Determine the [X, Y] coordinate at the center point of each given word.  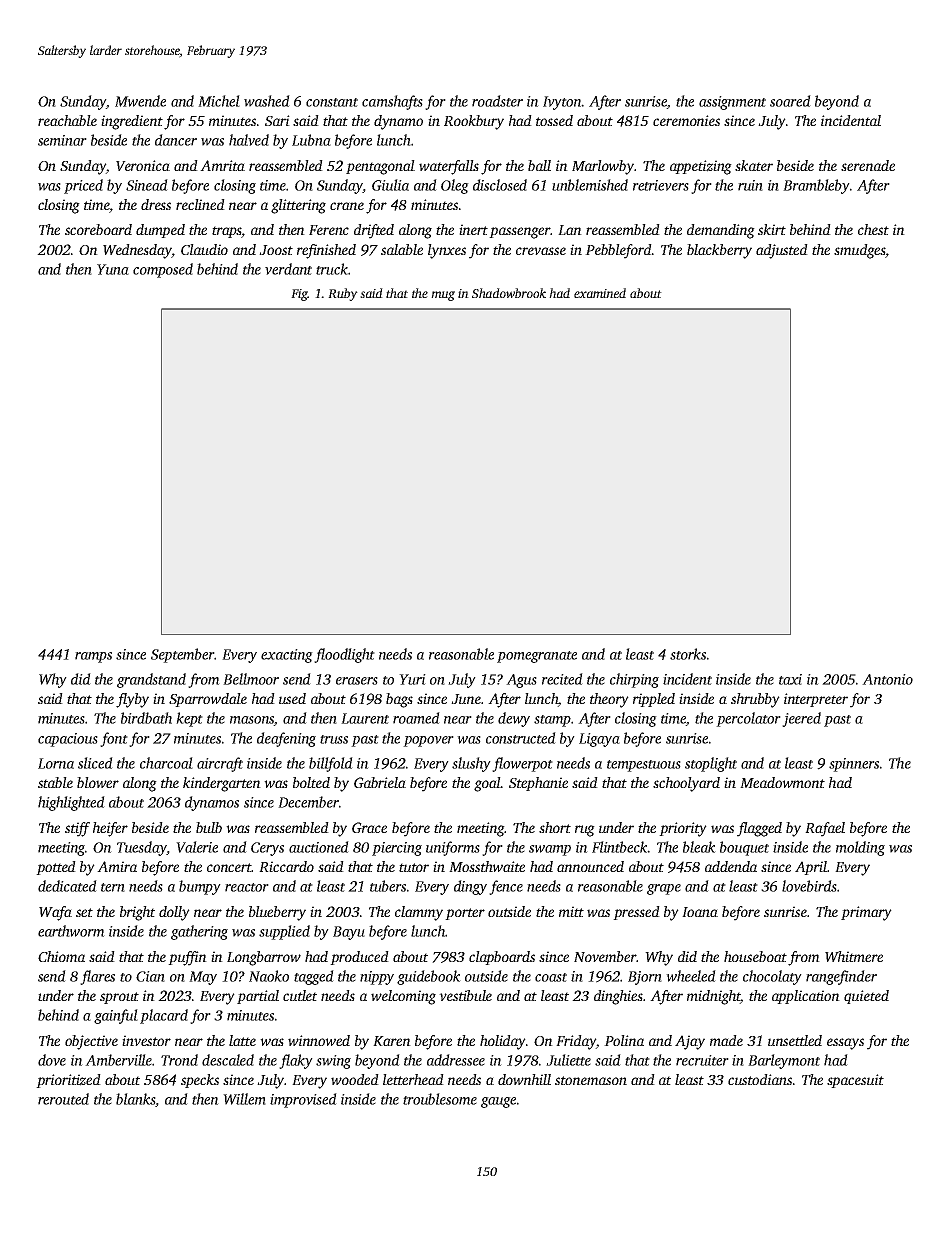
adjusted [782, 251]
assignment [732, 103]
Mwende [140, 101]
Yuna [113, 269]
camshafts [392, 102]
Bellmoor [251, 679]
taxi [790, 679]
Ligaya [599, 740]
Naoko [269, 976]
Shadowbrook [509, 293]
